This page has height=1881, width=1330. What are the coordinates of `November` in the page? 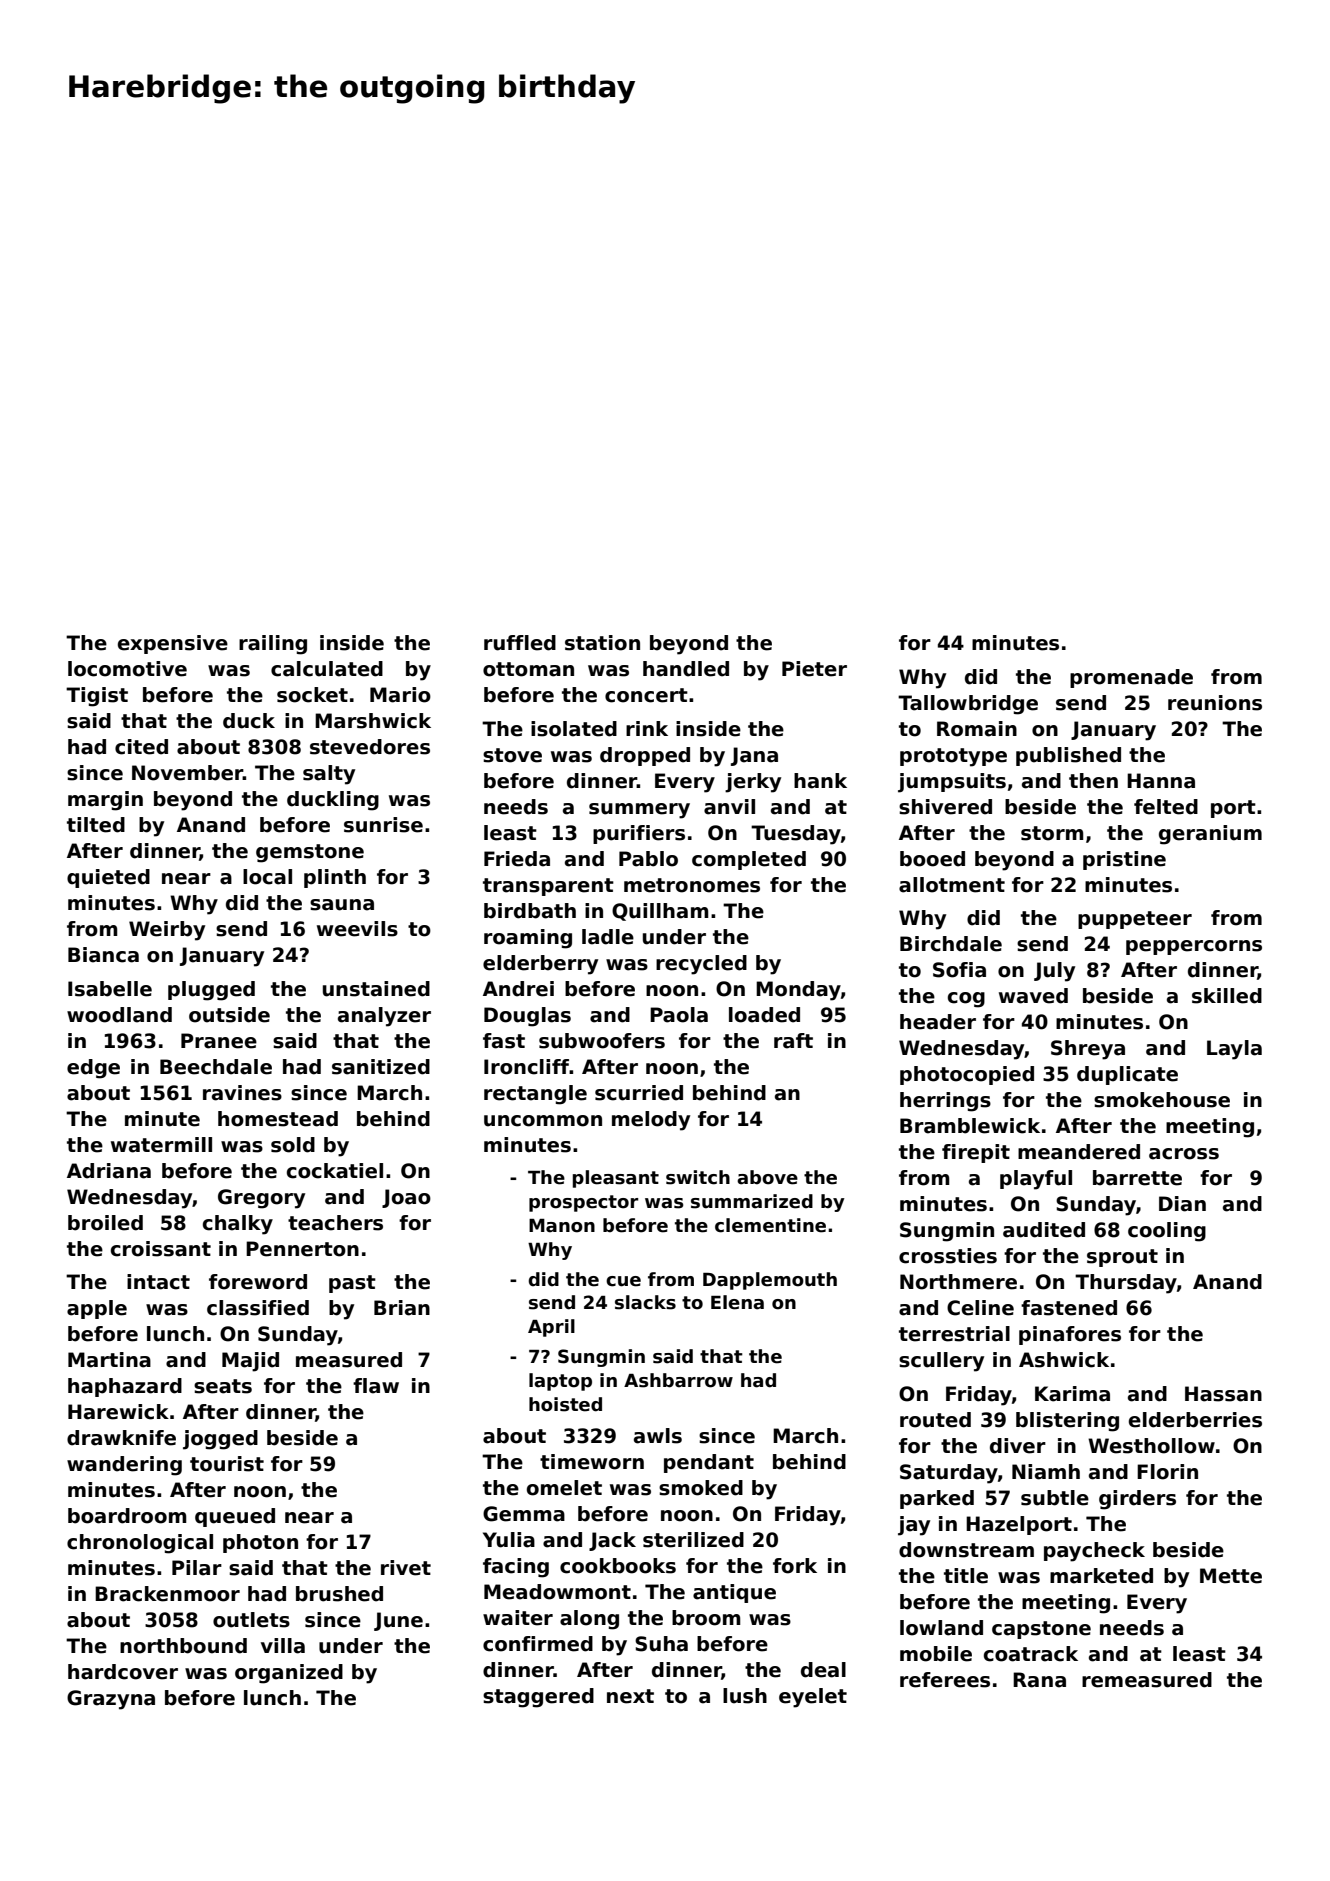 It's located at (187, 773).
